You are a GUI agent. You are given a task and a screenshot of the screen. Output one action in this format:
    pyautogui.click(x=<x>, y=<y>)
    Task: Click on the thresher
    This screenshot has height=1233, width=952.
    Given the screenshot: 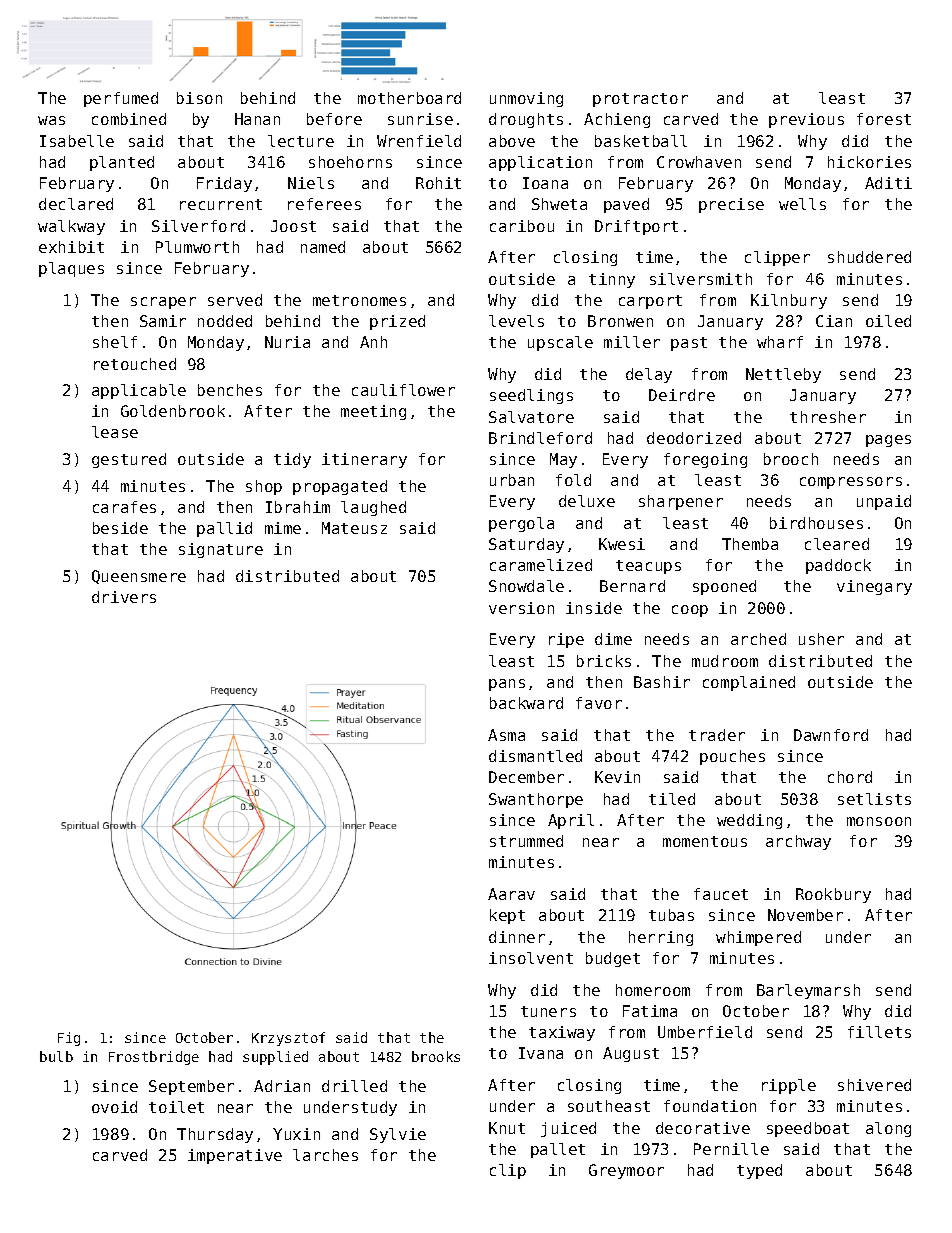 What is the action you would take?
    pyautogui.click(x=828, y=417)
